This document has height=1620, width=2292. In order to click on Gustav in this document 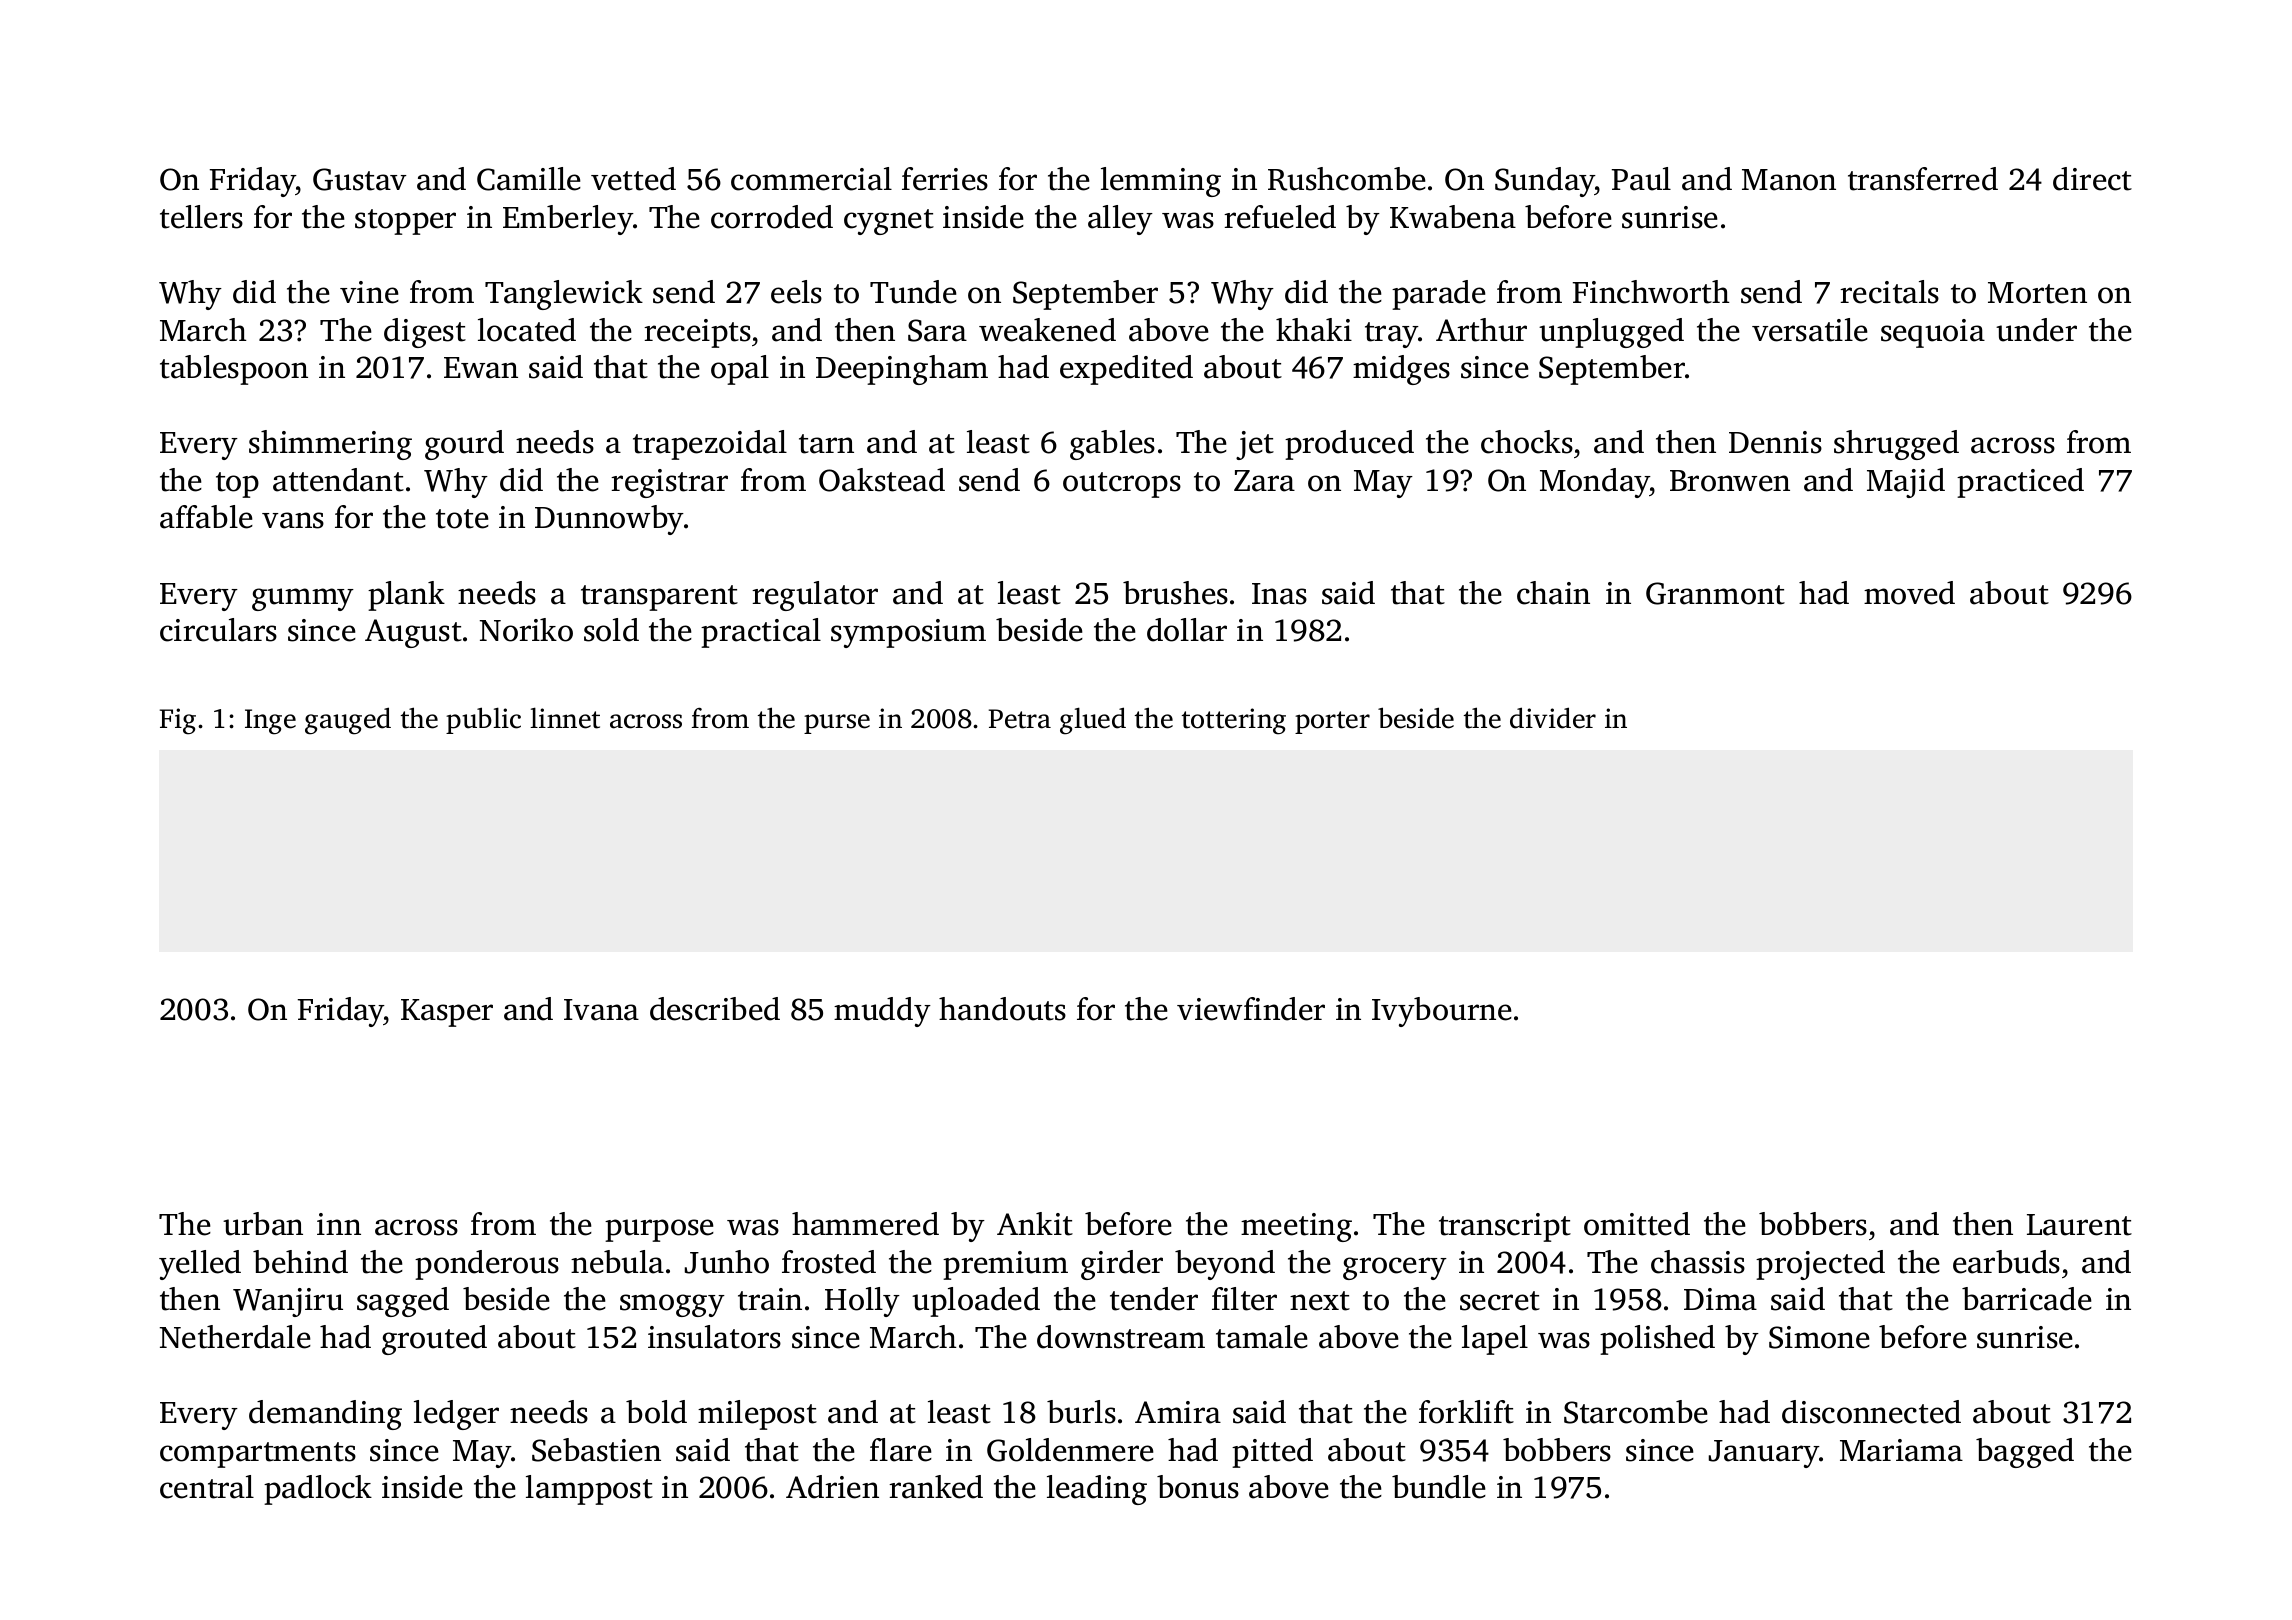, I will do `click(360, 179)`.
